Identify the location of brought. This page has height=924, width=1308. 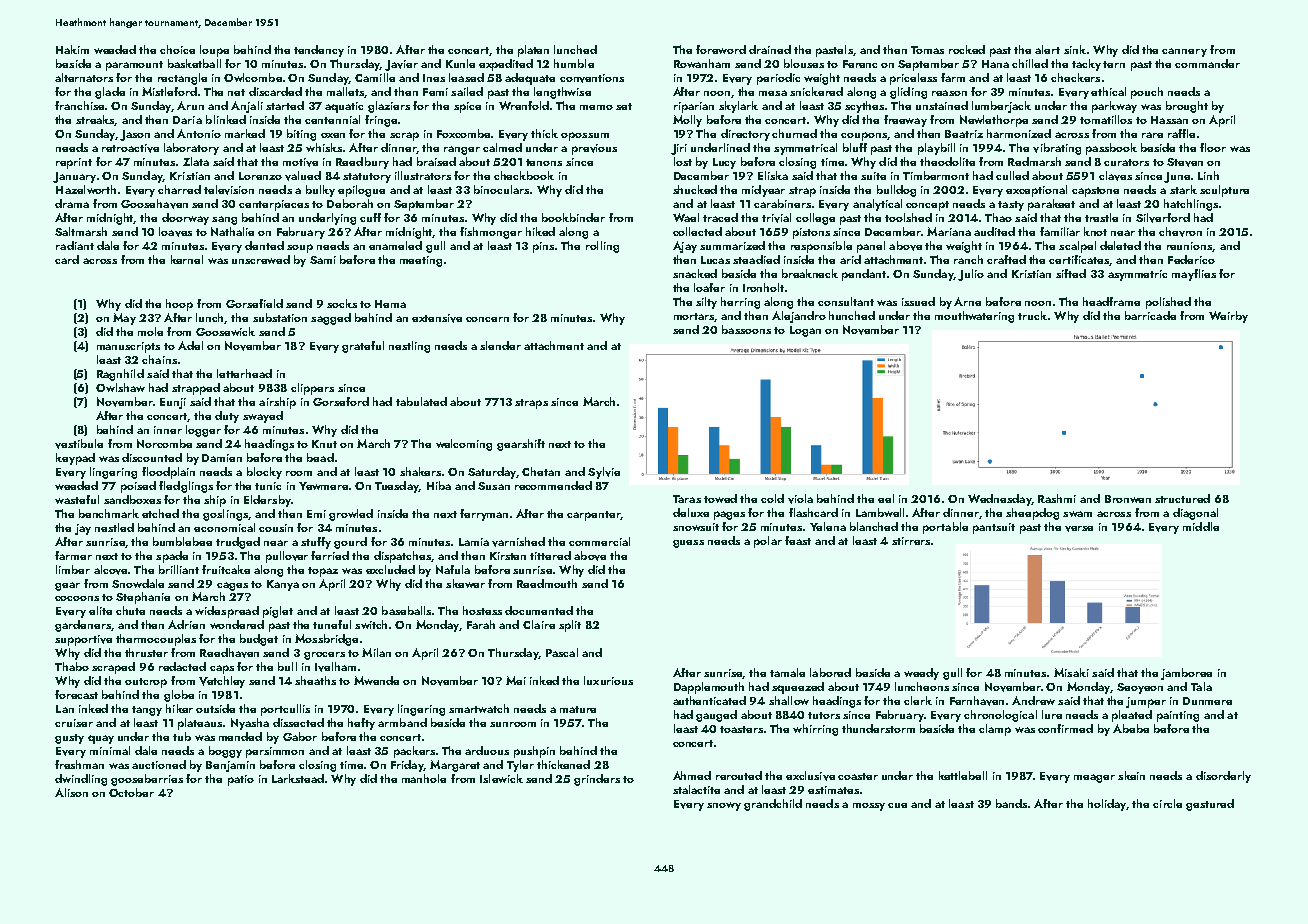
(1187, 107).
